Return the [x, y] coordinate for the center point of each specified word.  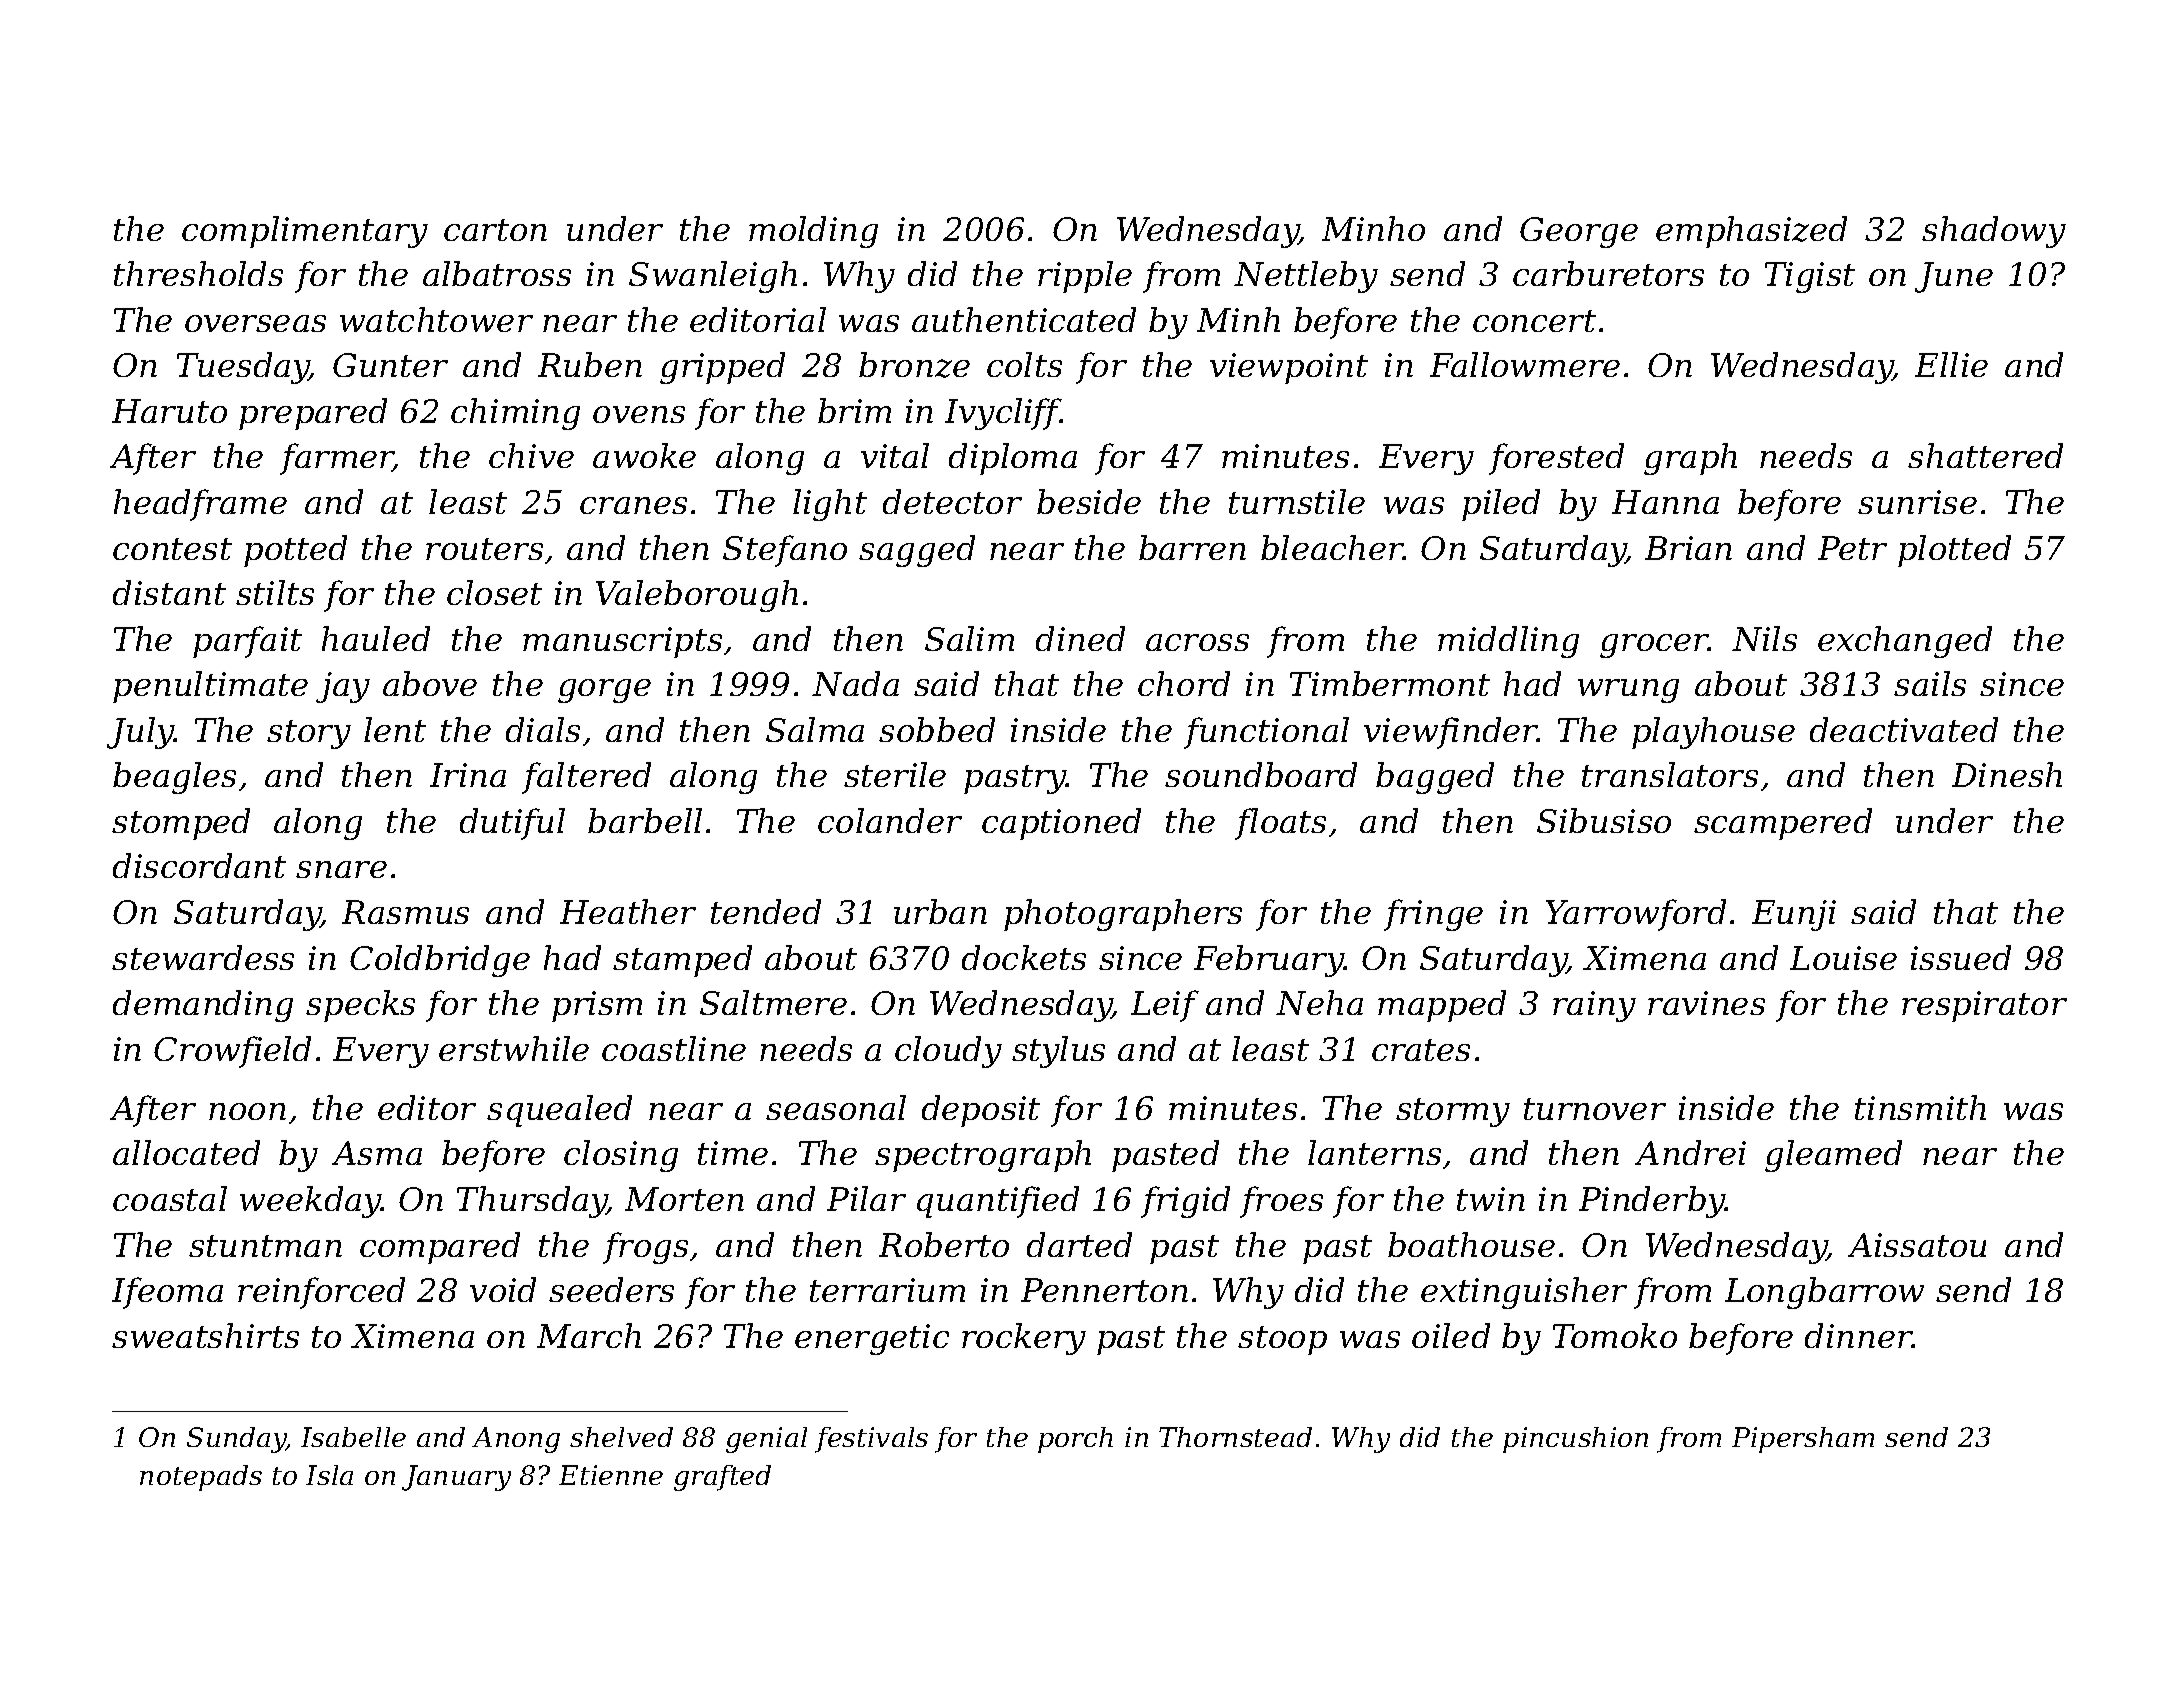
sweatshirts [205, 1335]
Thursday [532, 1202]
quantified [998, 1202]
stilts [275, 592]
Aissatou [1917, 1245]
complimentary [305, 232]
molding [813, 232]
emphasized [1751, 232]
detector [952, 501]
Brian [1688, 548]
